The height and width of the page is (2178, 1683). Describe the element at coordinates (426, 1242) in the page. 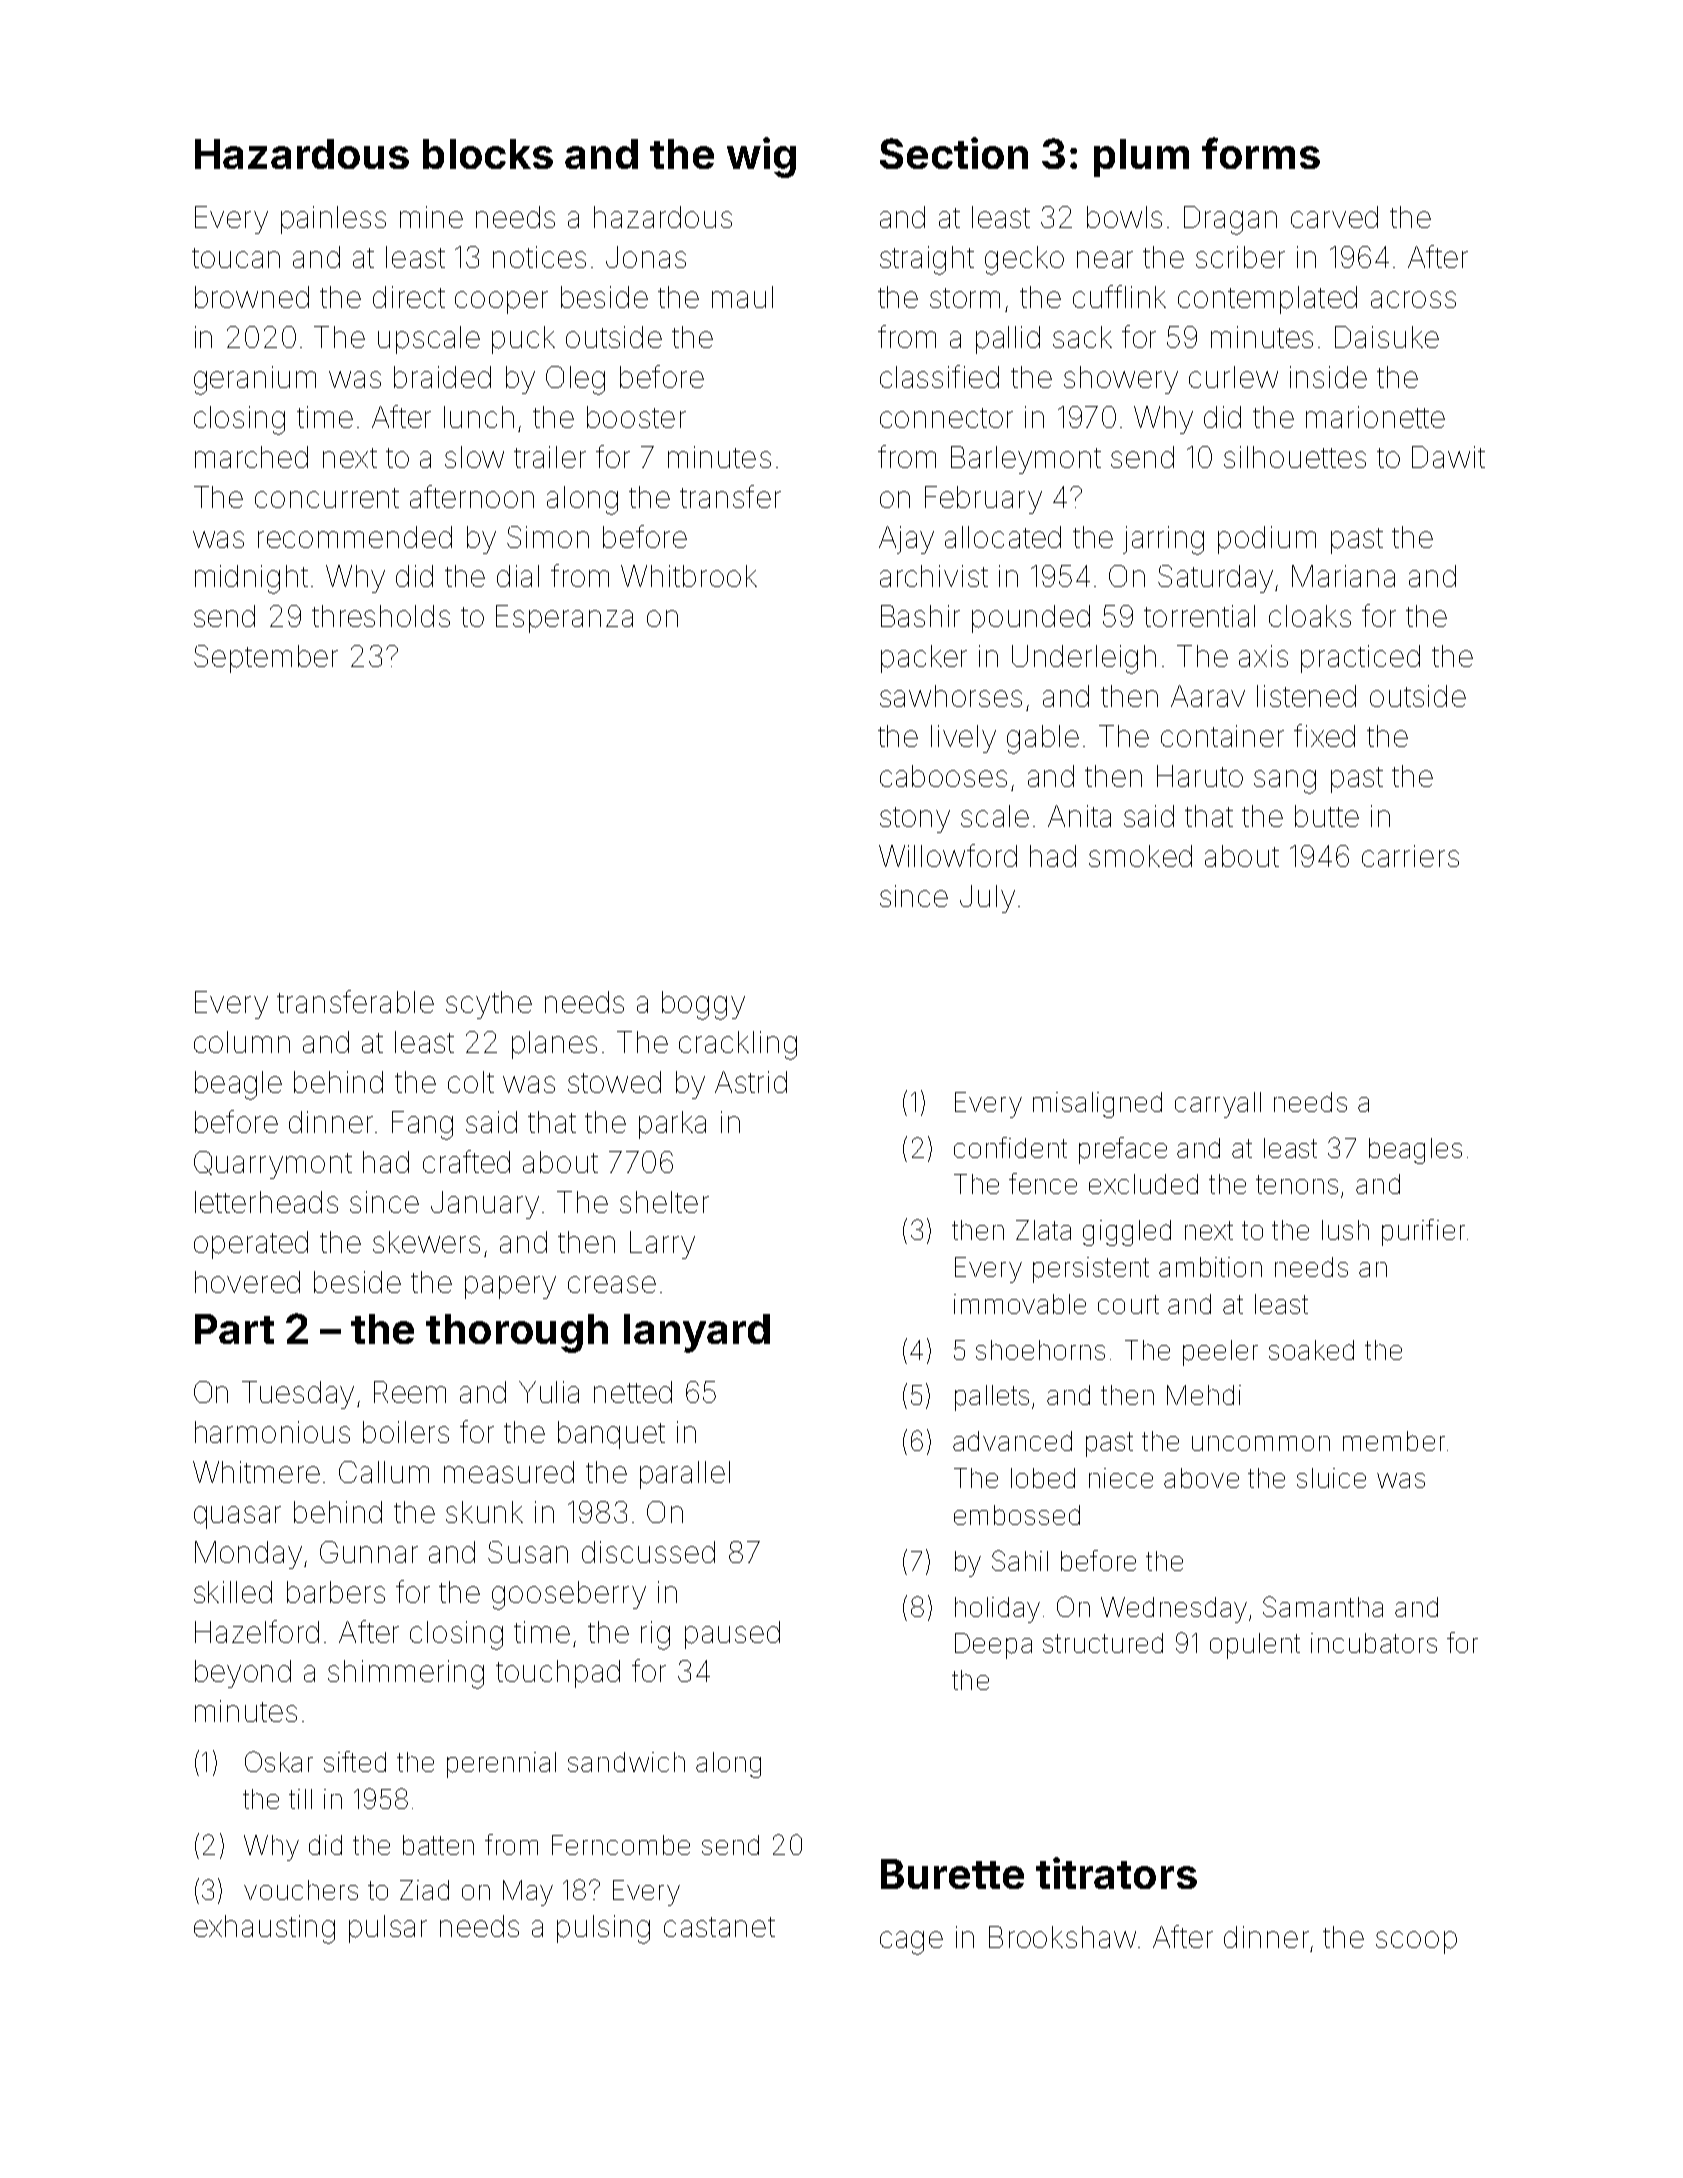

I see `skewers` at that location.
